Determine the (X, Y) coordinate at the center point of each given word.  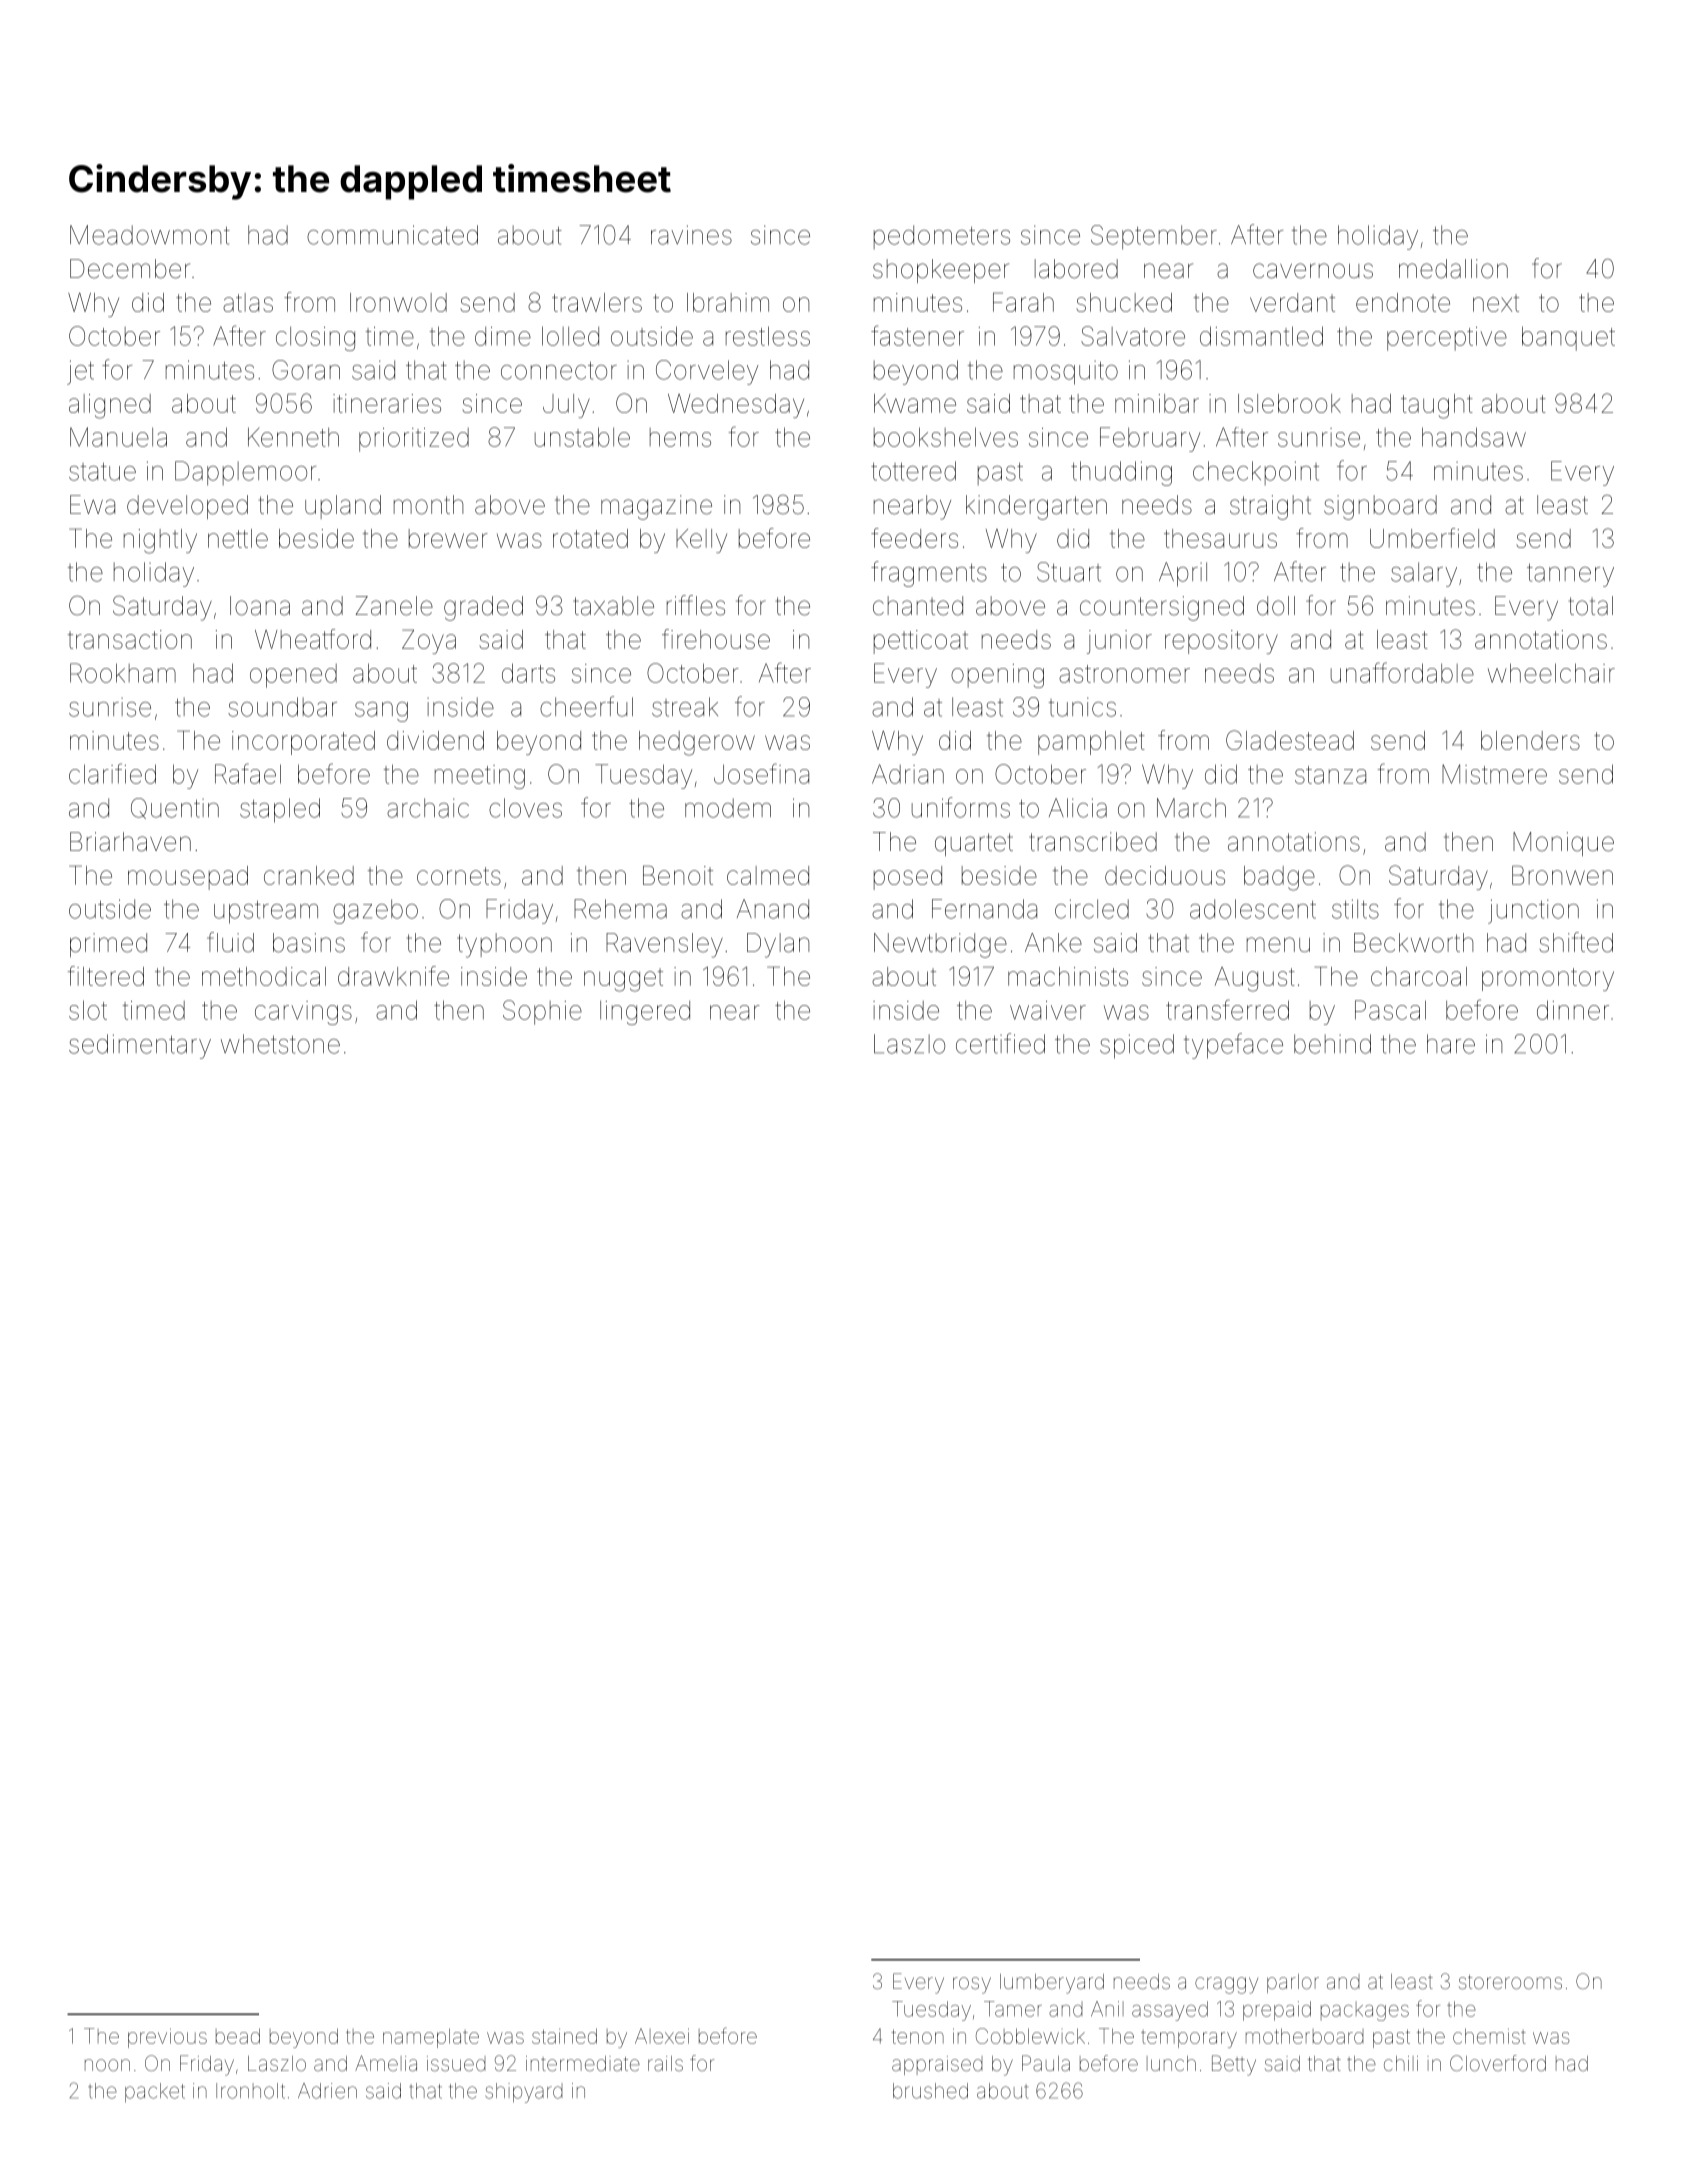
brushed (930, 2091)
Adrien (327, 2091)
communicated (392, 235)
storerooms (1510, 1982)
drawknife (393, 976)
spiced (1137, 1046)
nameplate (431, 2038)
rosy (972, 1985)
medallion (1453, 269)
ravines (691, 235)
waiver (1048, 1010)
